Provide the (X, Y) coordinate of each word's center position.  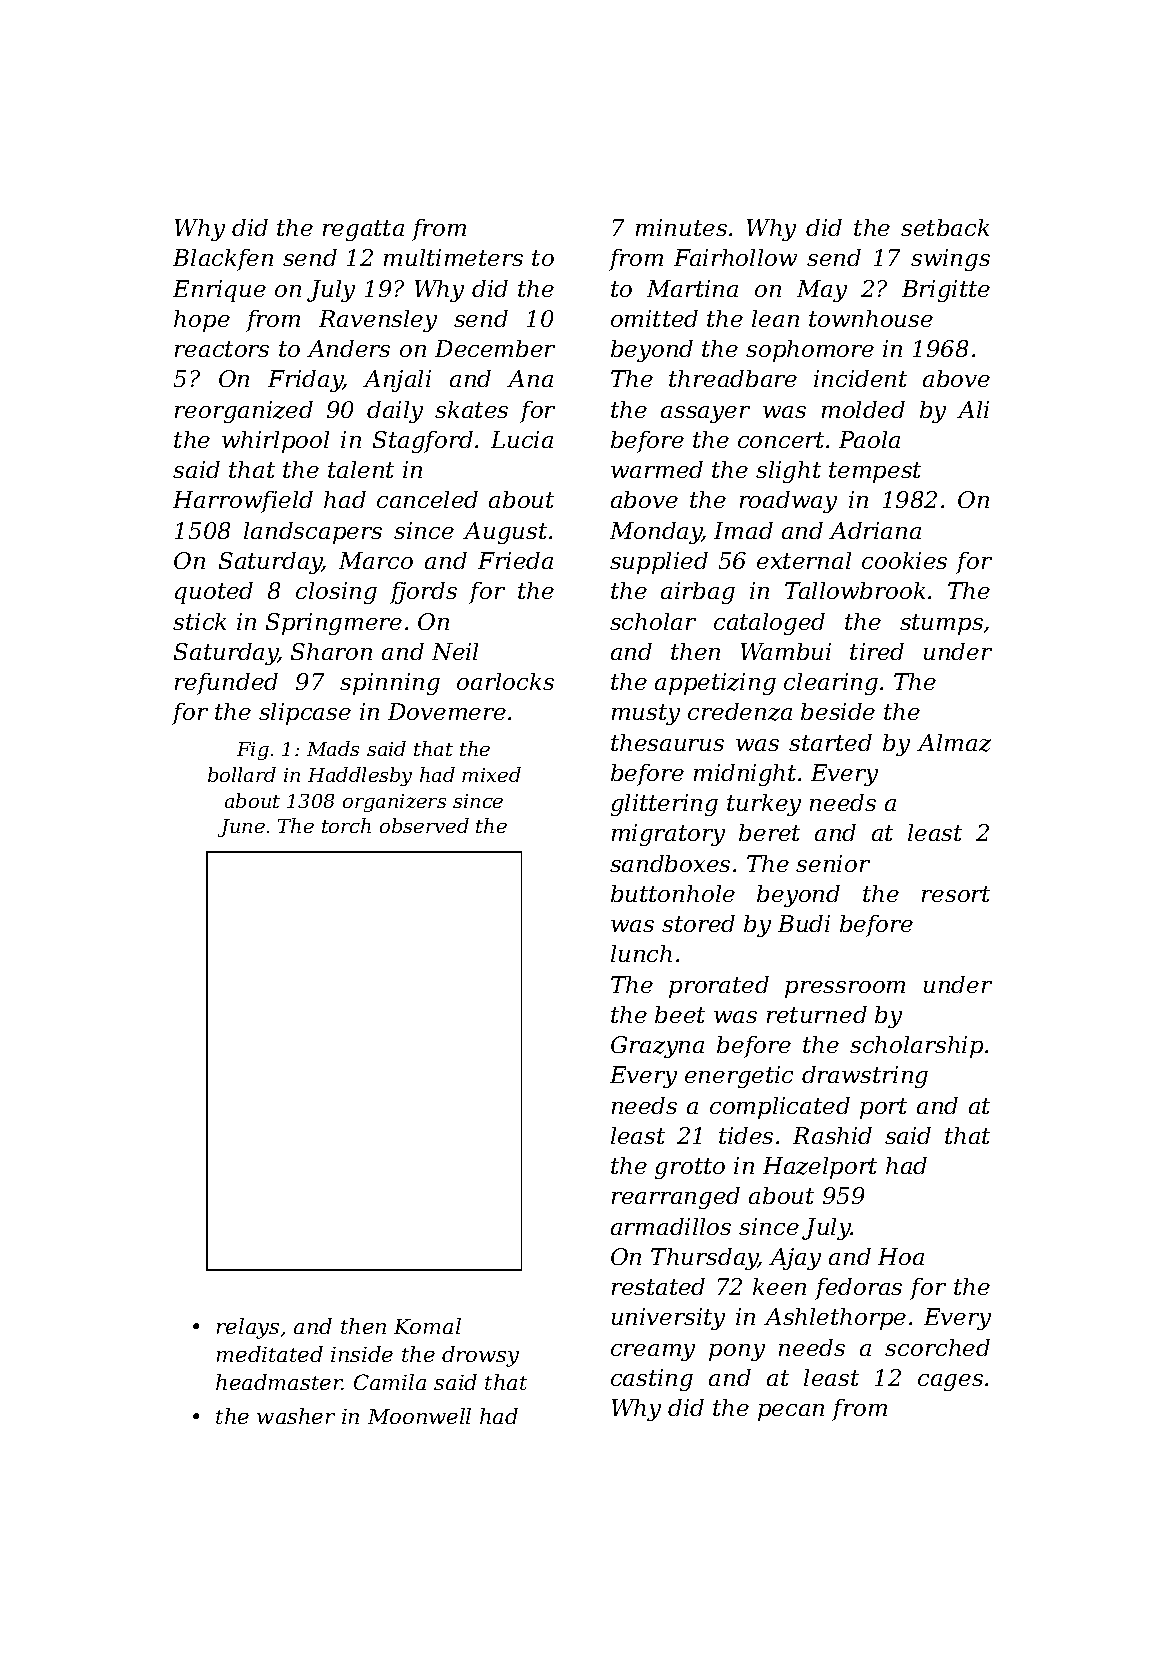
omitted (654, 318)
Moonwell (419, 1416)
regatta (363, 230)
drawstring (865, 1077)
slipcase (305, 714)
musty (646, 714)
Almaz (954, 743)
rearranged (676, 1198)
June (241, 828)
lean (775, 318)
